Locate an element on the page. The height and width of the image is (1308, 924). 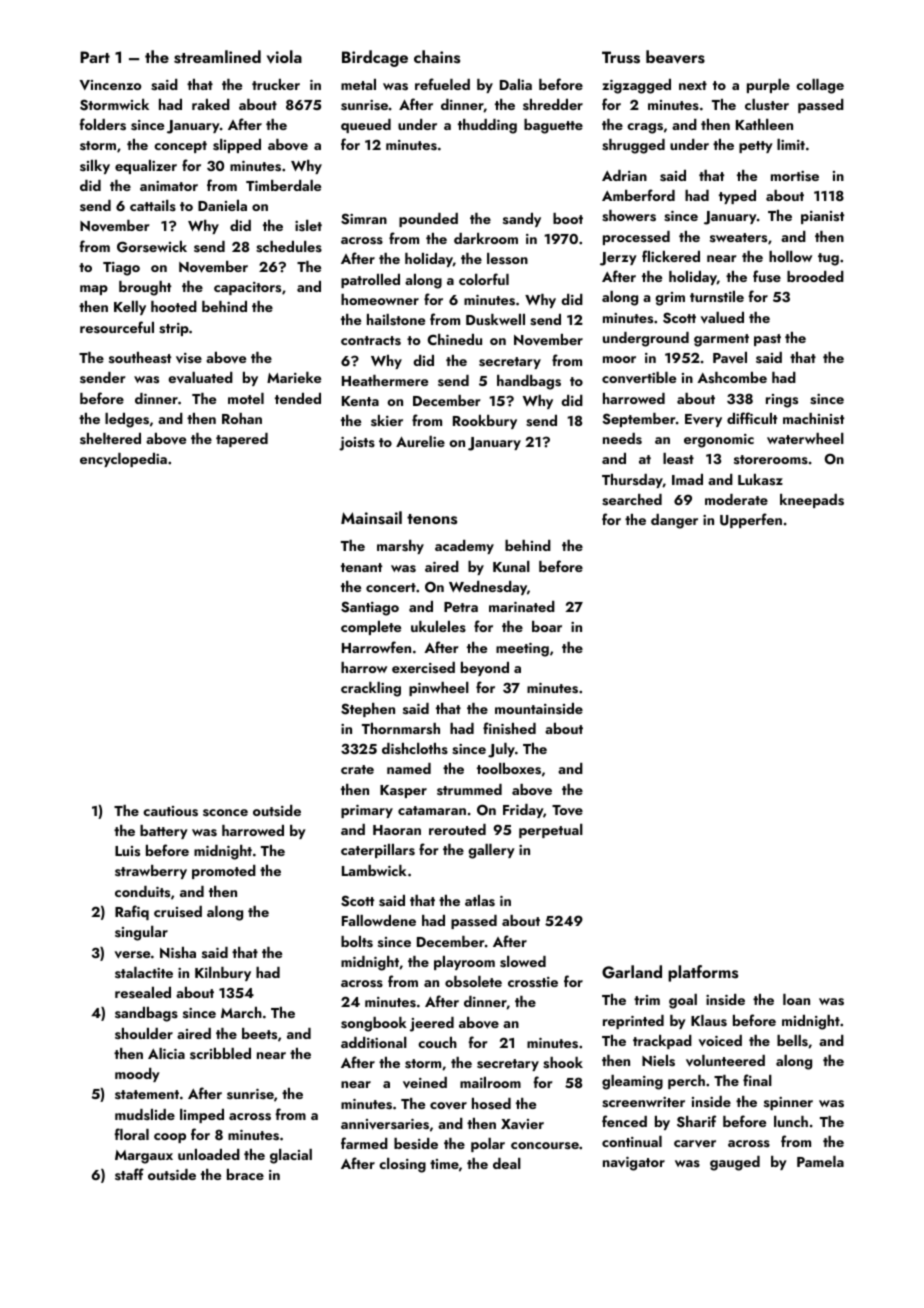
limit is located at coordinates (791, 144).
